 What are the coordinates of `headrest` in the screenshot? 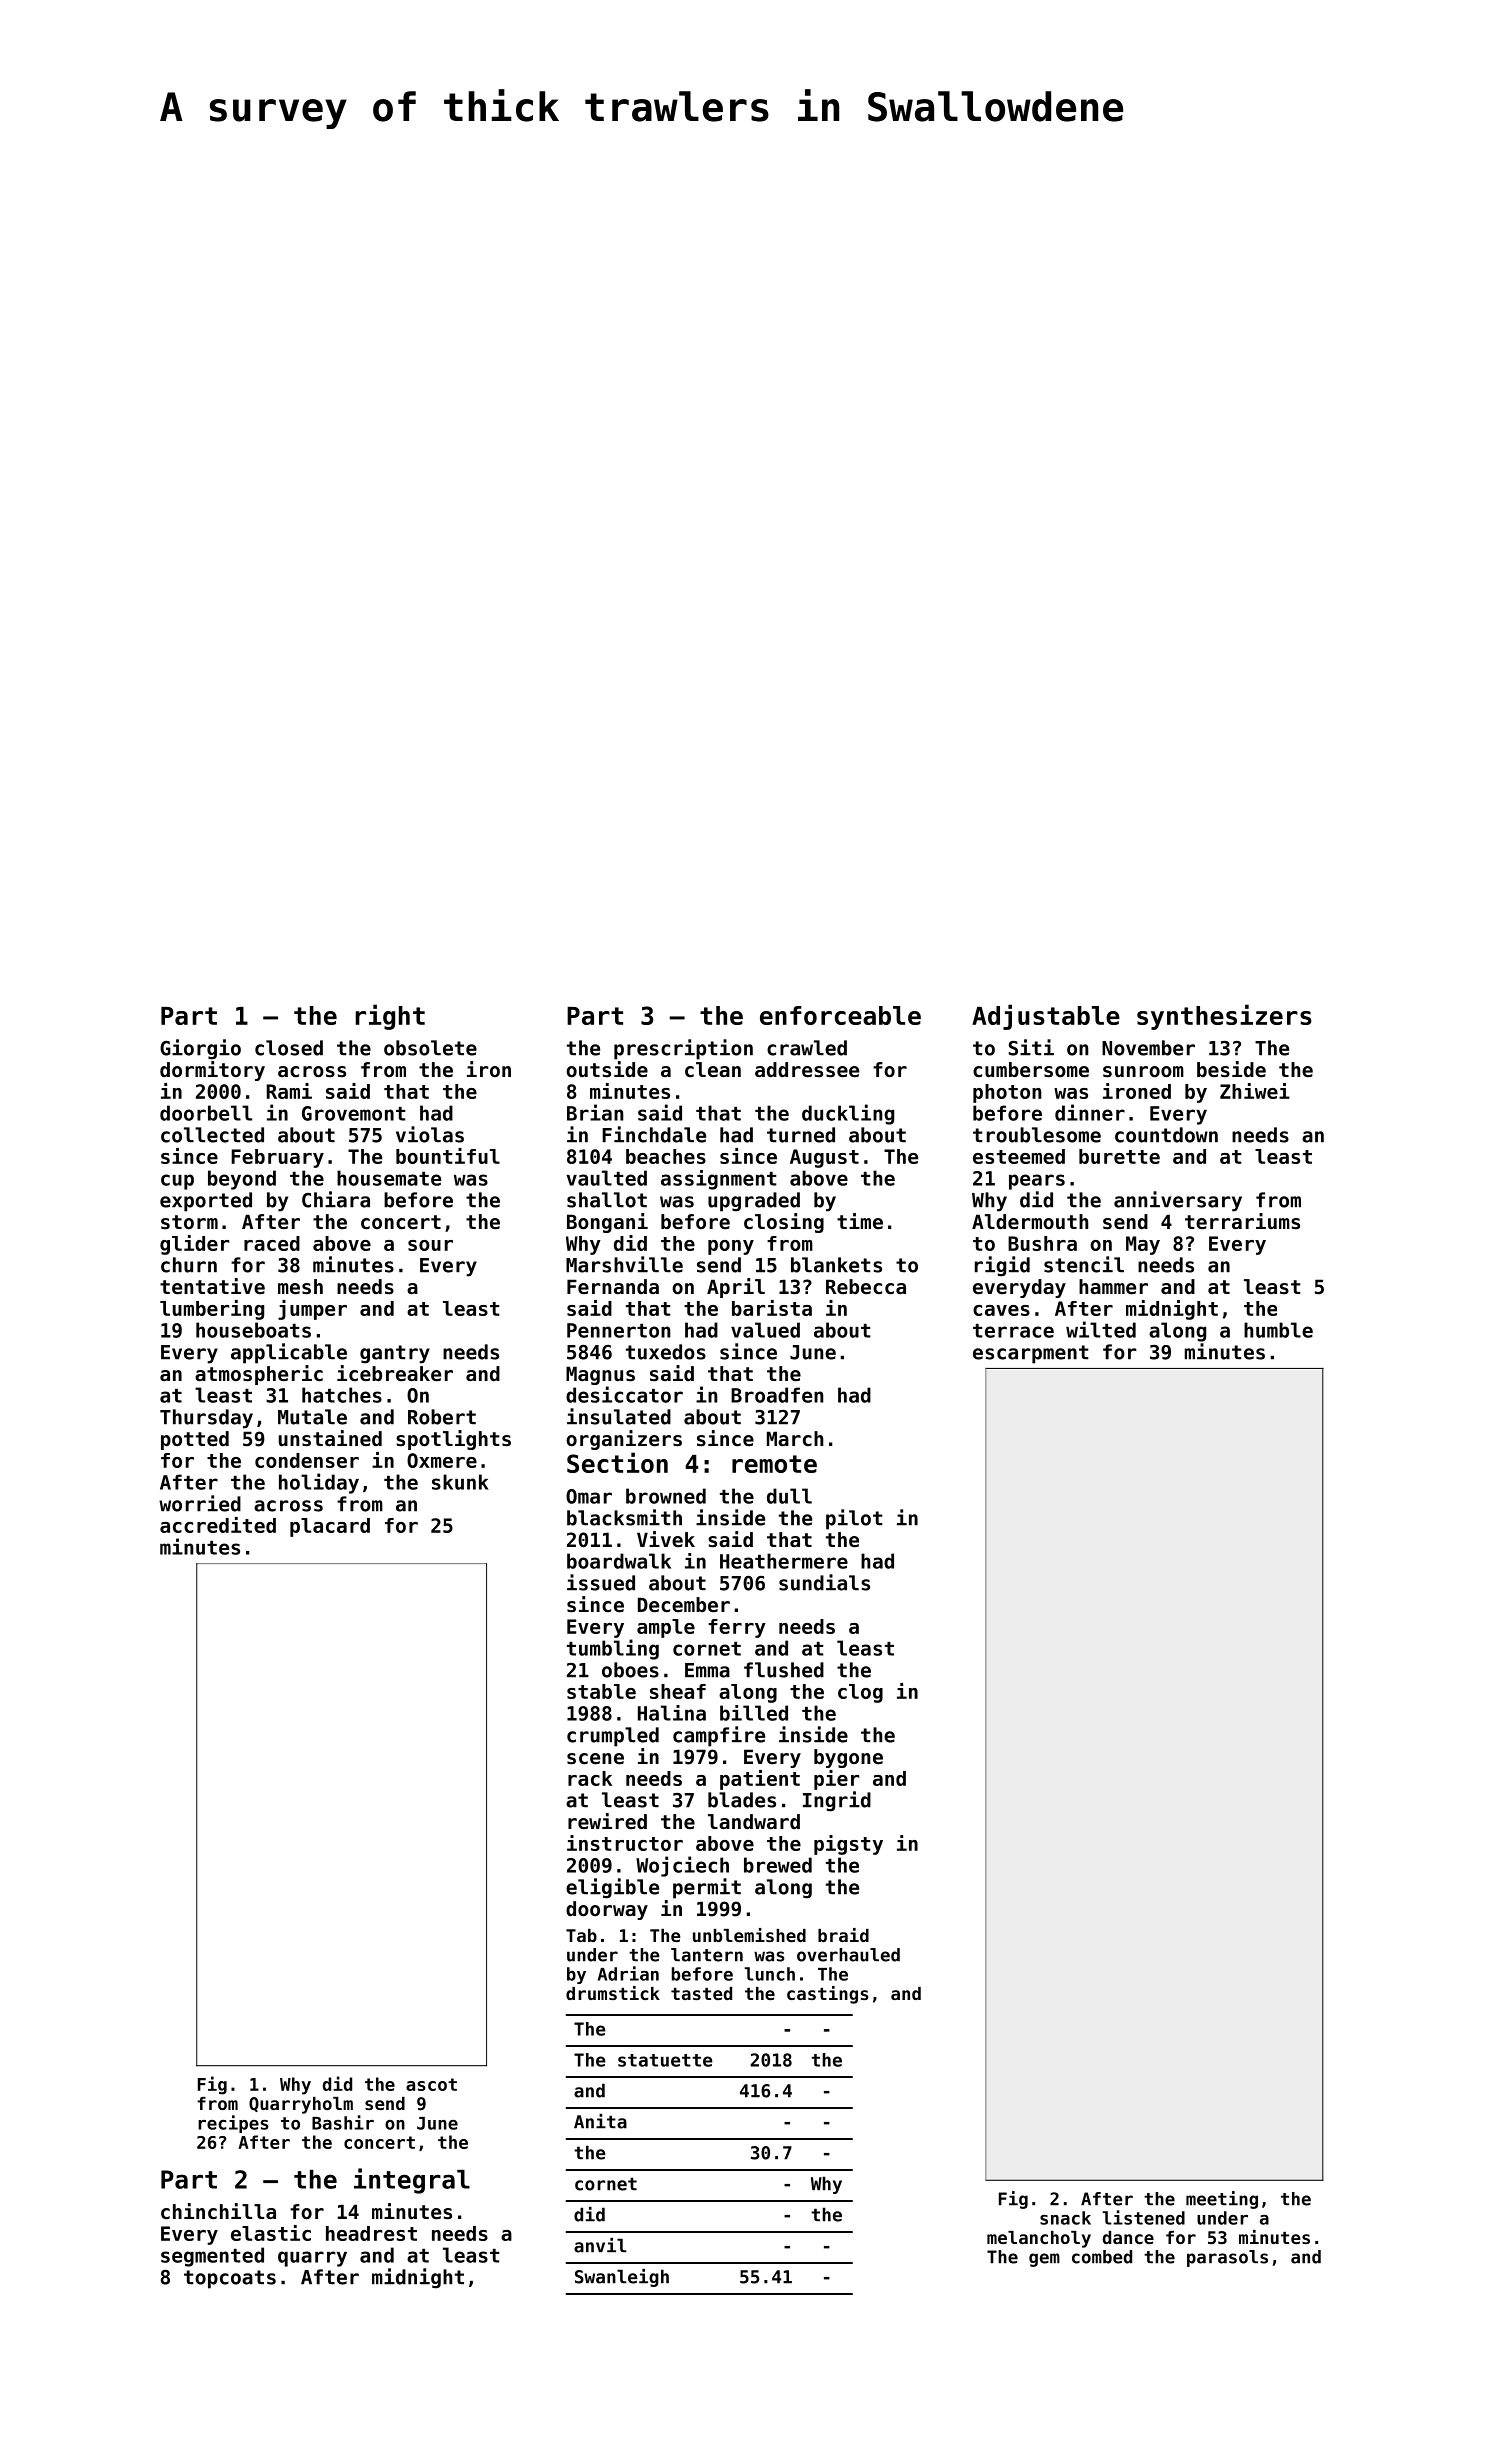 It's located at (371, 2233).
